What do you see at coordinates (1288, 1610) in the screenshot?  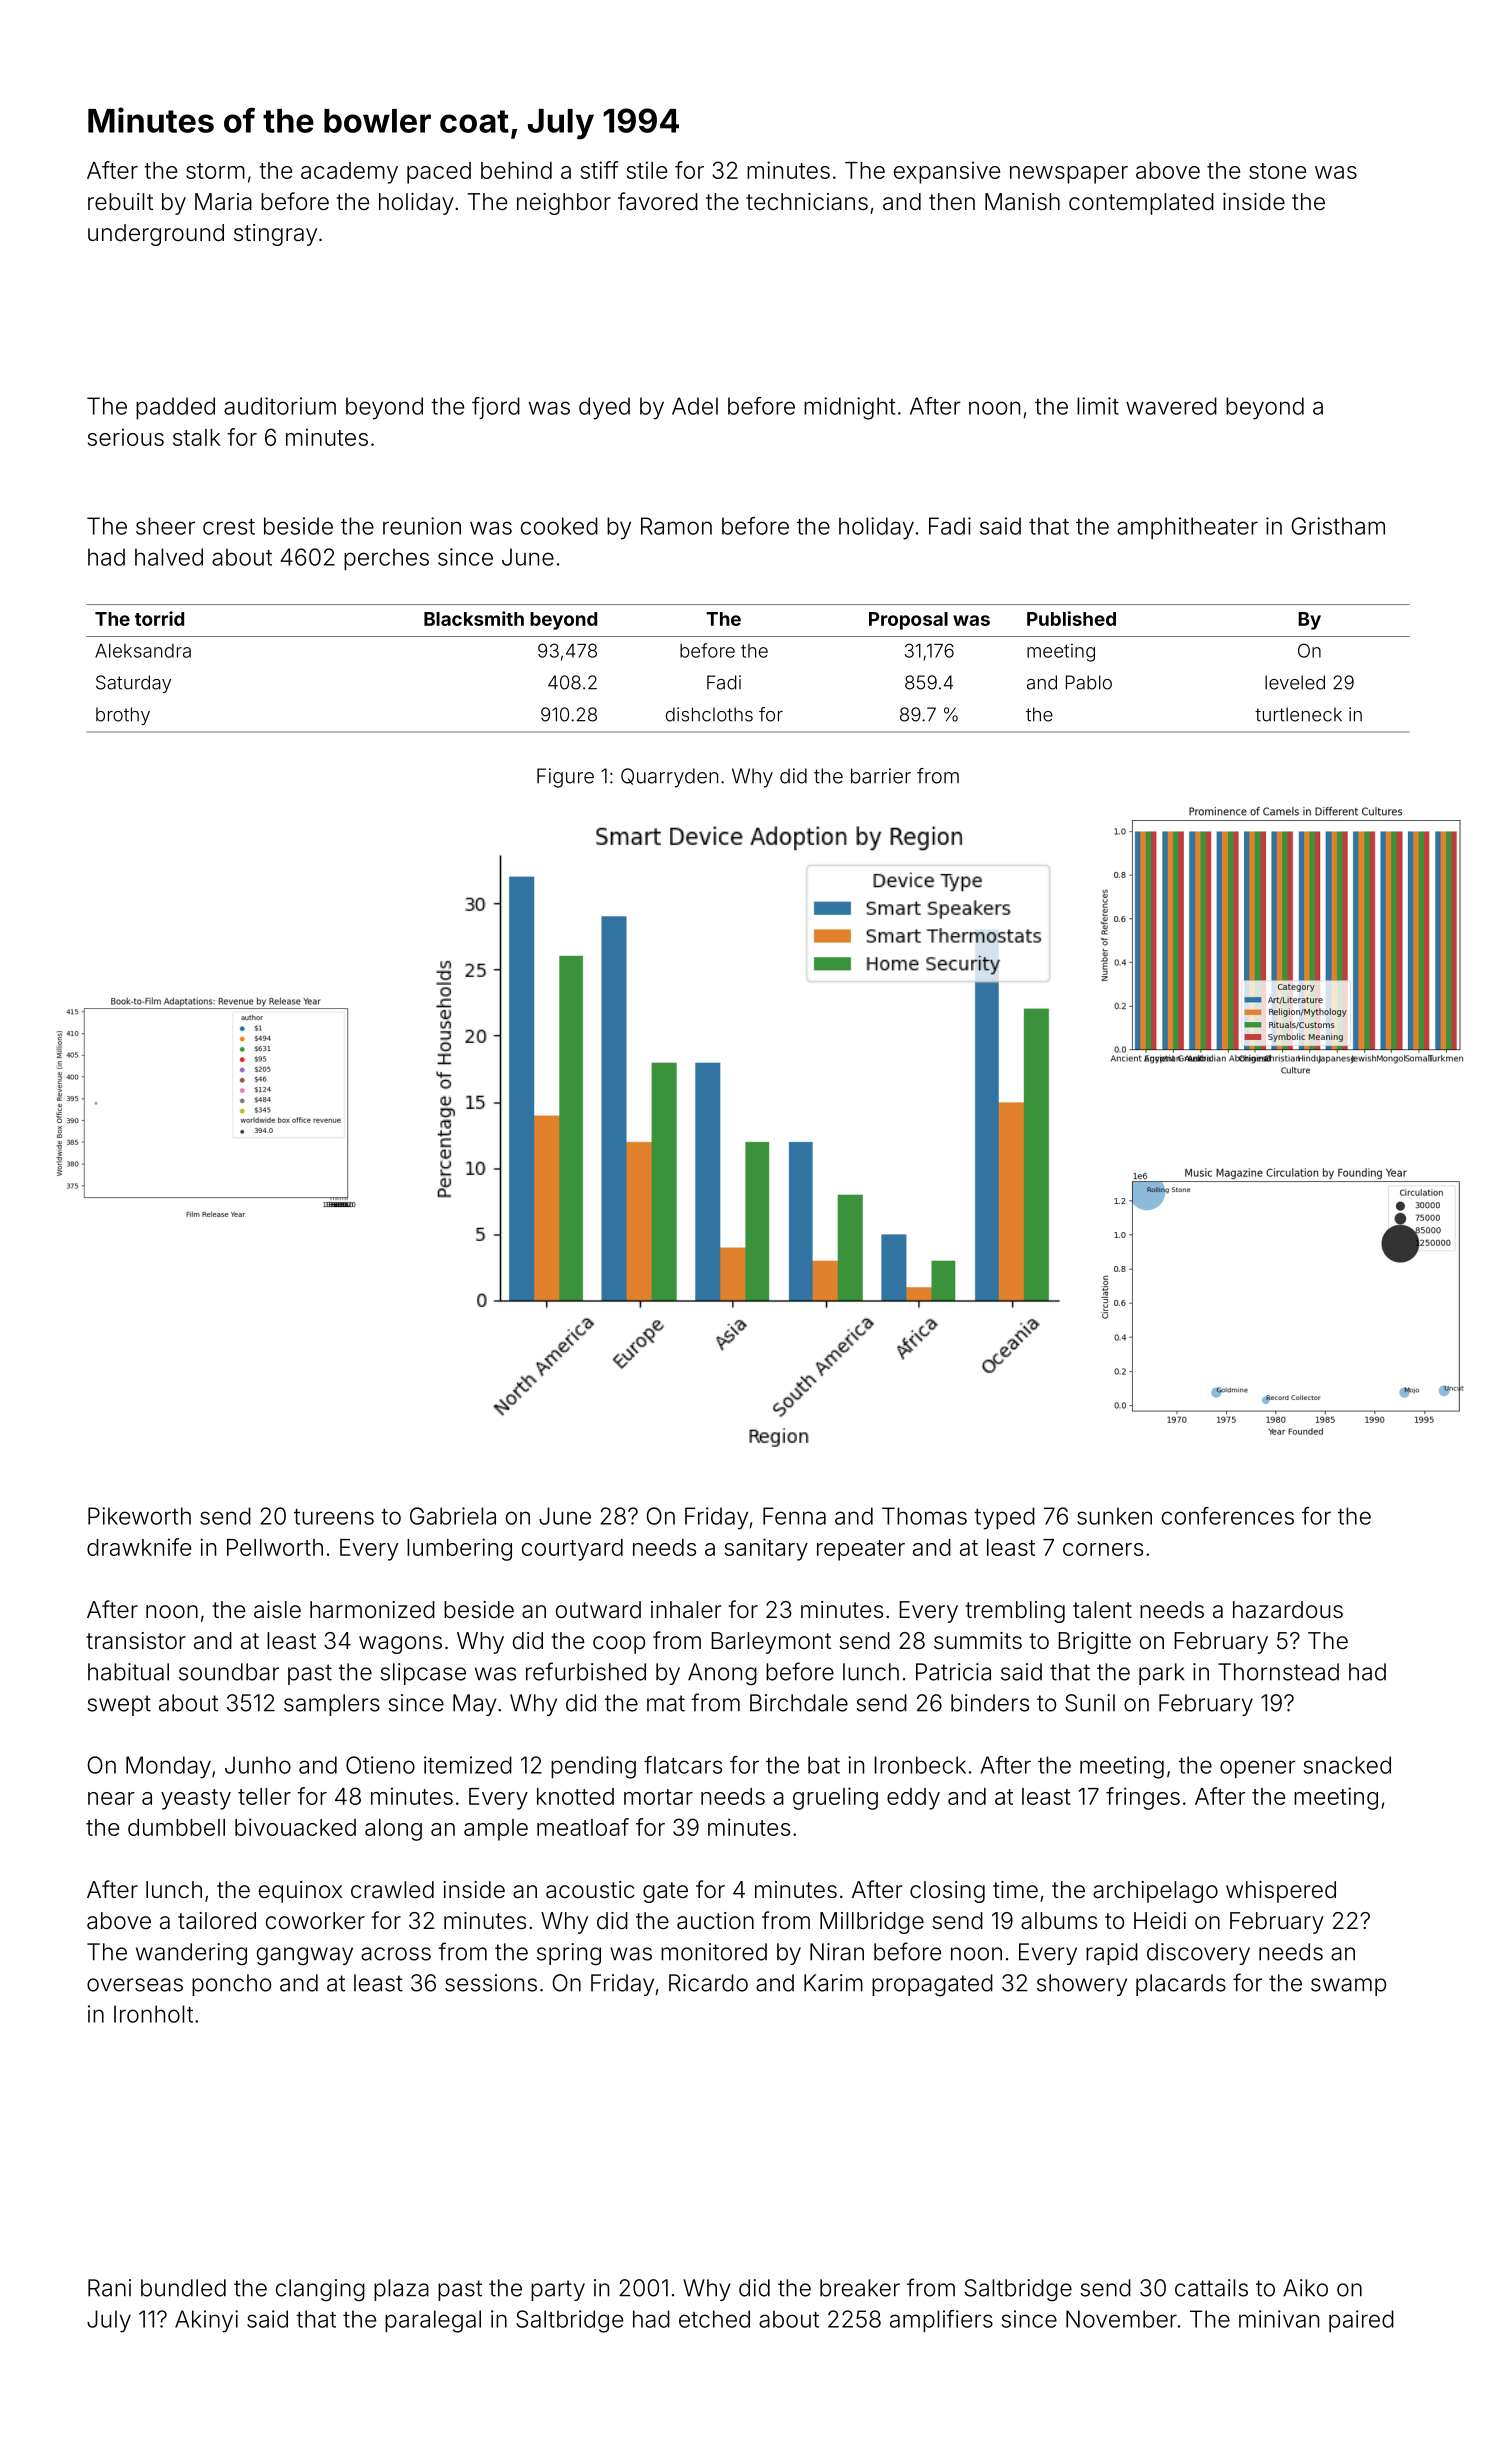 I see `hazardous` at bounding box center [1288, 1610].
